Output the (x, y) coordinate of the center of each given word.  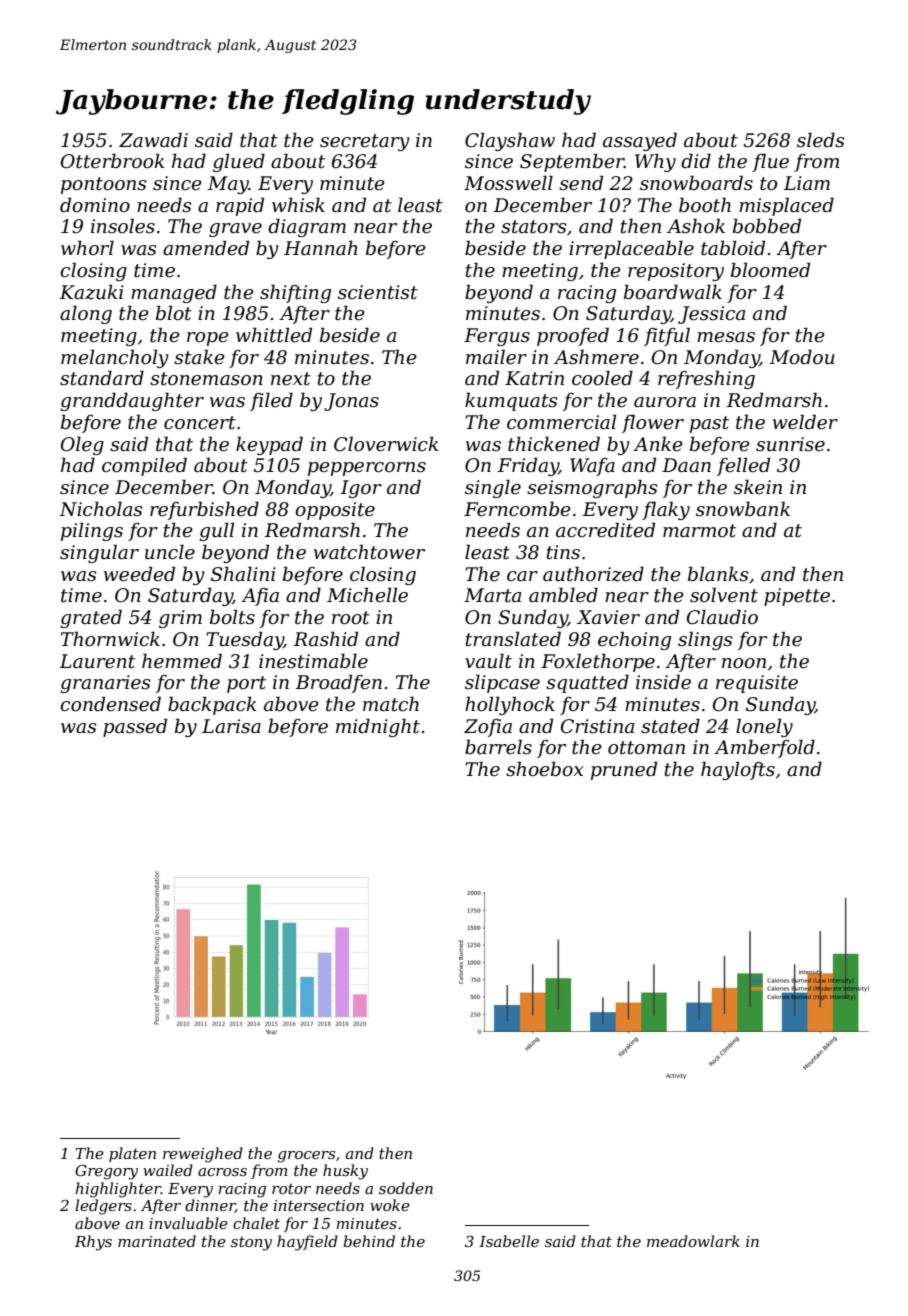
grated (91, 618)
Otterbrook (113, 161)
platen (132, 1154)
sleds (821, 140)
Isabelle (509, 1241)
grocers (306, 1157)
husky (345, 1172)
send (581, 183)
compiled (144, 466)
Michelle (367, 595)
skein (758, 487)
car (522, 576)
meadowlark (693, 1241)
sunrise (790, 444)
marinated (157, 1241)
